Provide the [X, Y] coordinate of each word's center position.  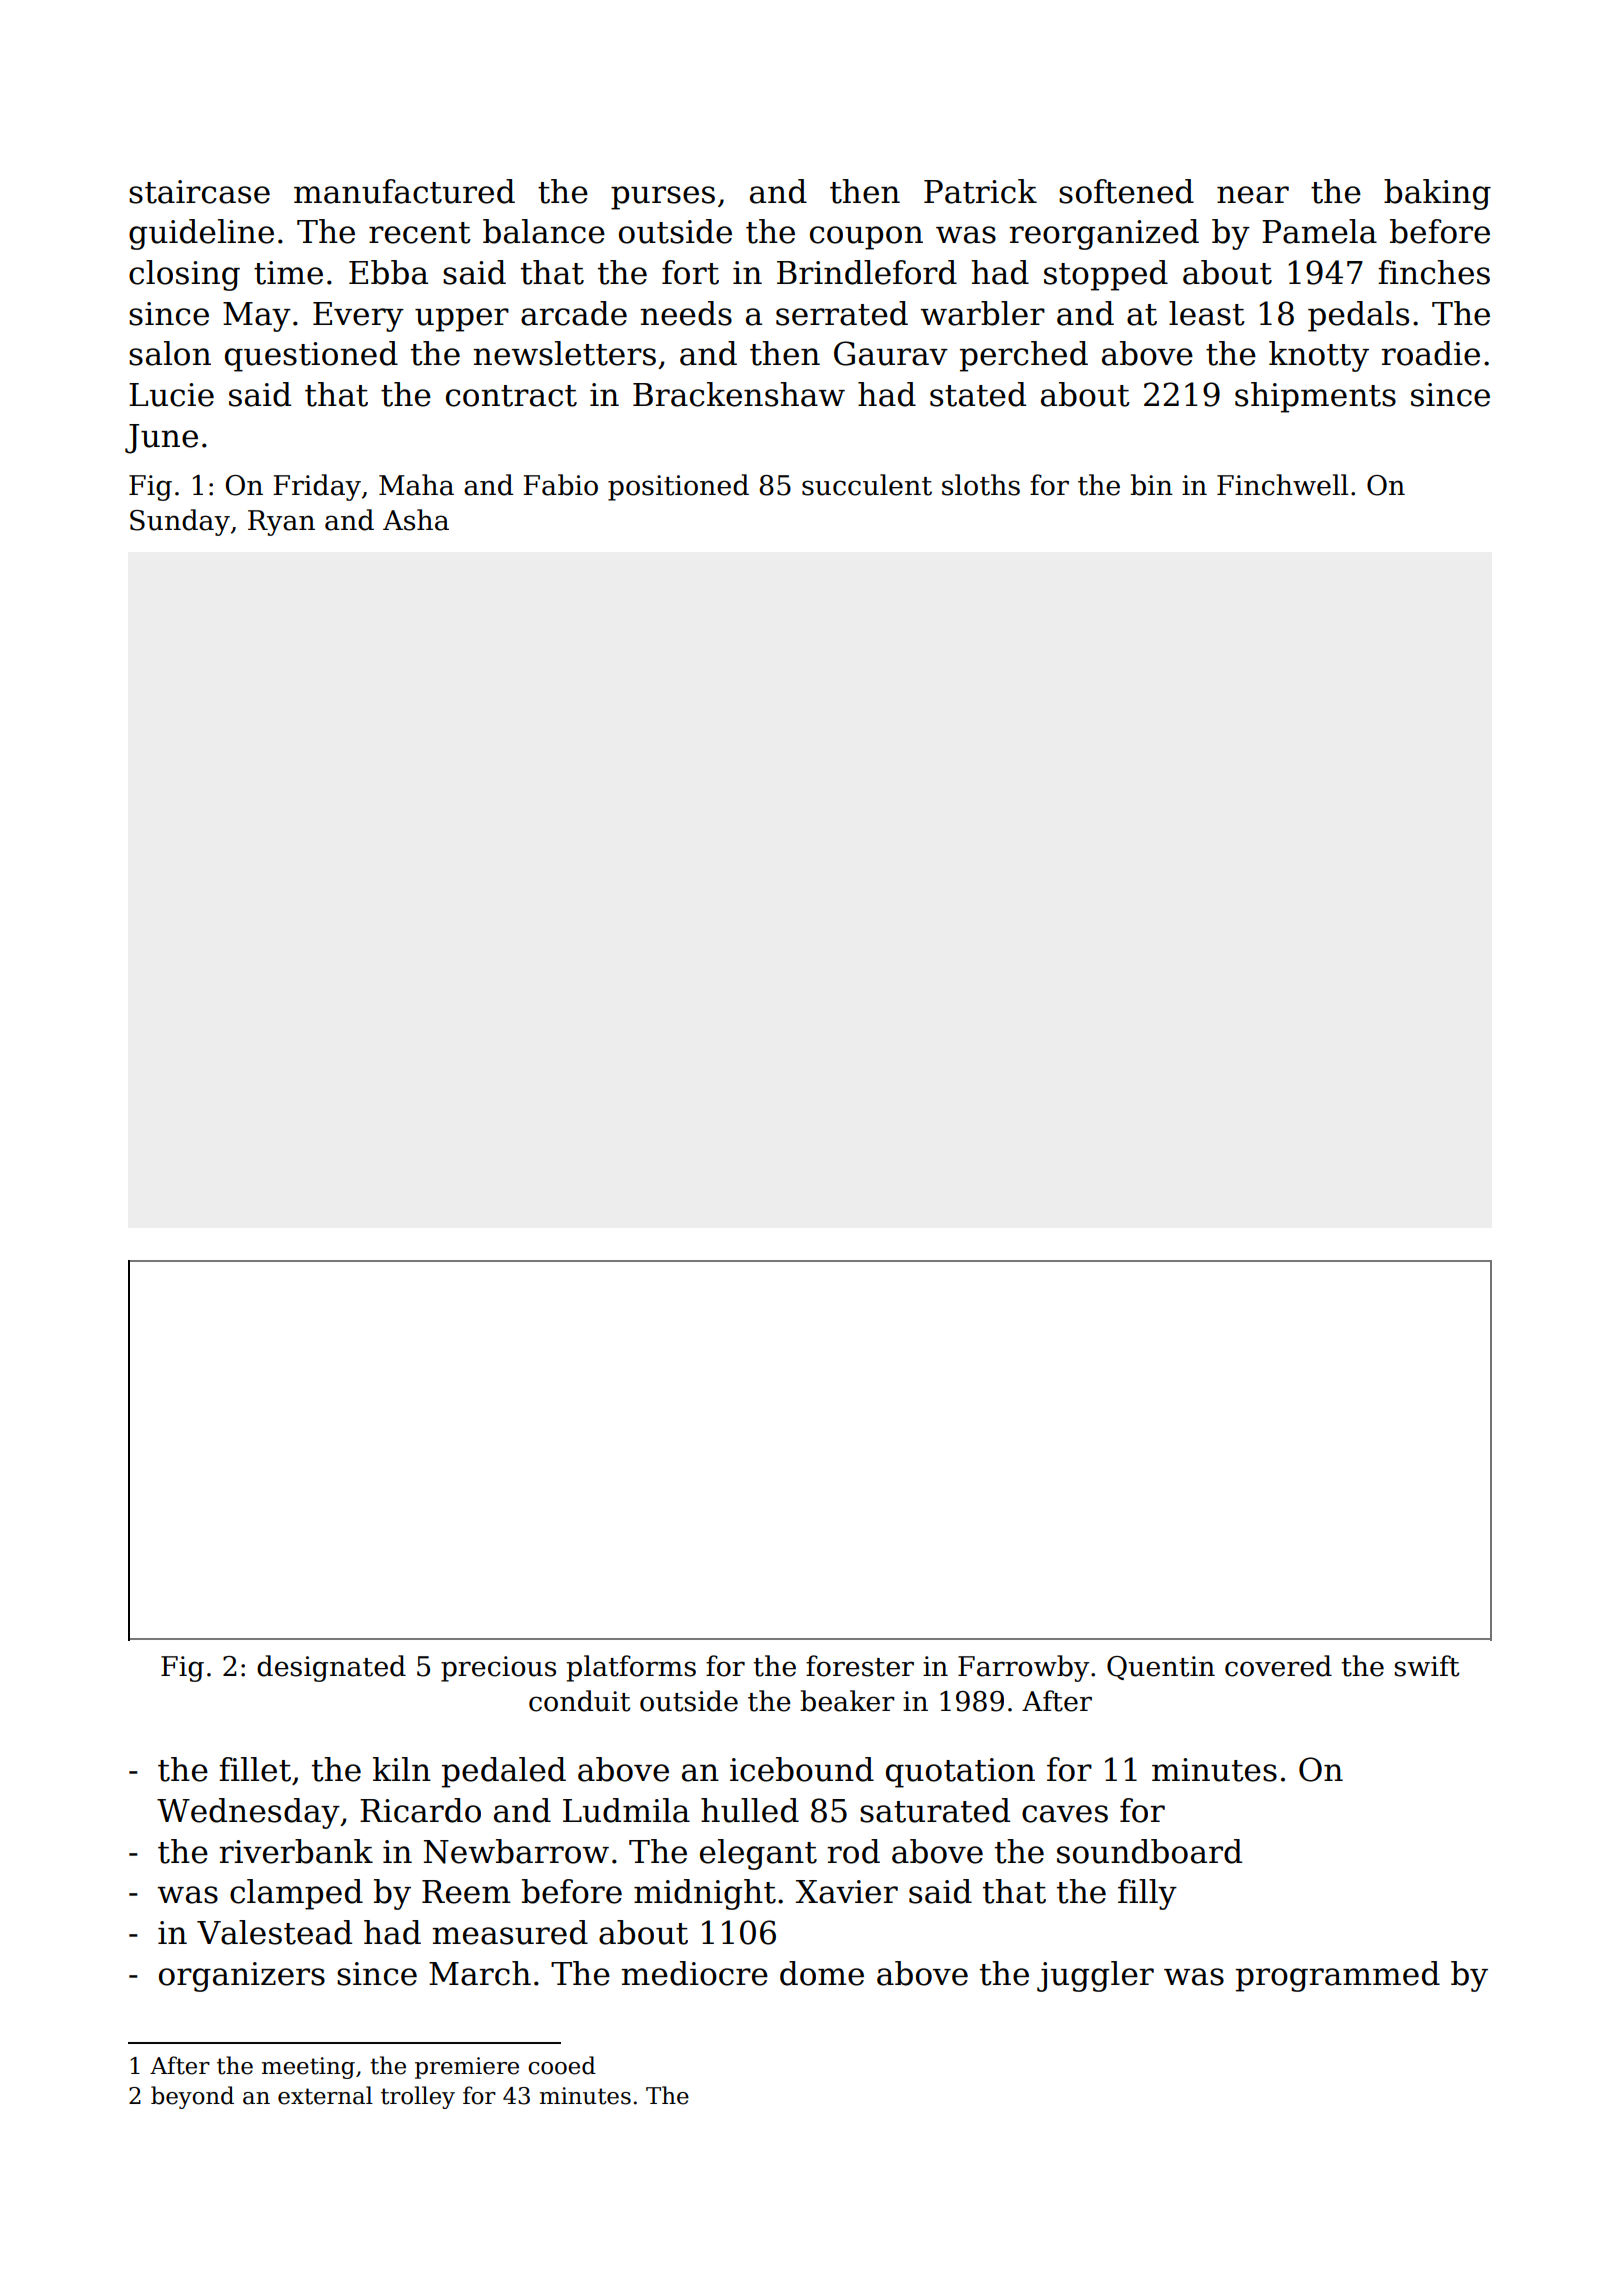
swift [1427, 1666]
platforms [631, 1668]
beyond [192, 2097]
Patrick [980, 191]
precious [498, 1669]
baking [1437, 194]
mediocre [694, 1973]
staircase [199, 192]
